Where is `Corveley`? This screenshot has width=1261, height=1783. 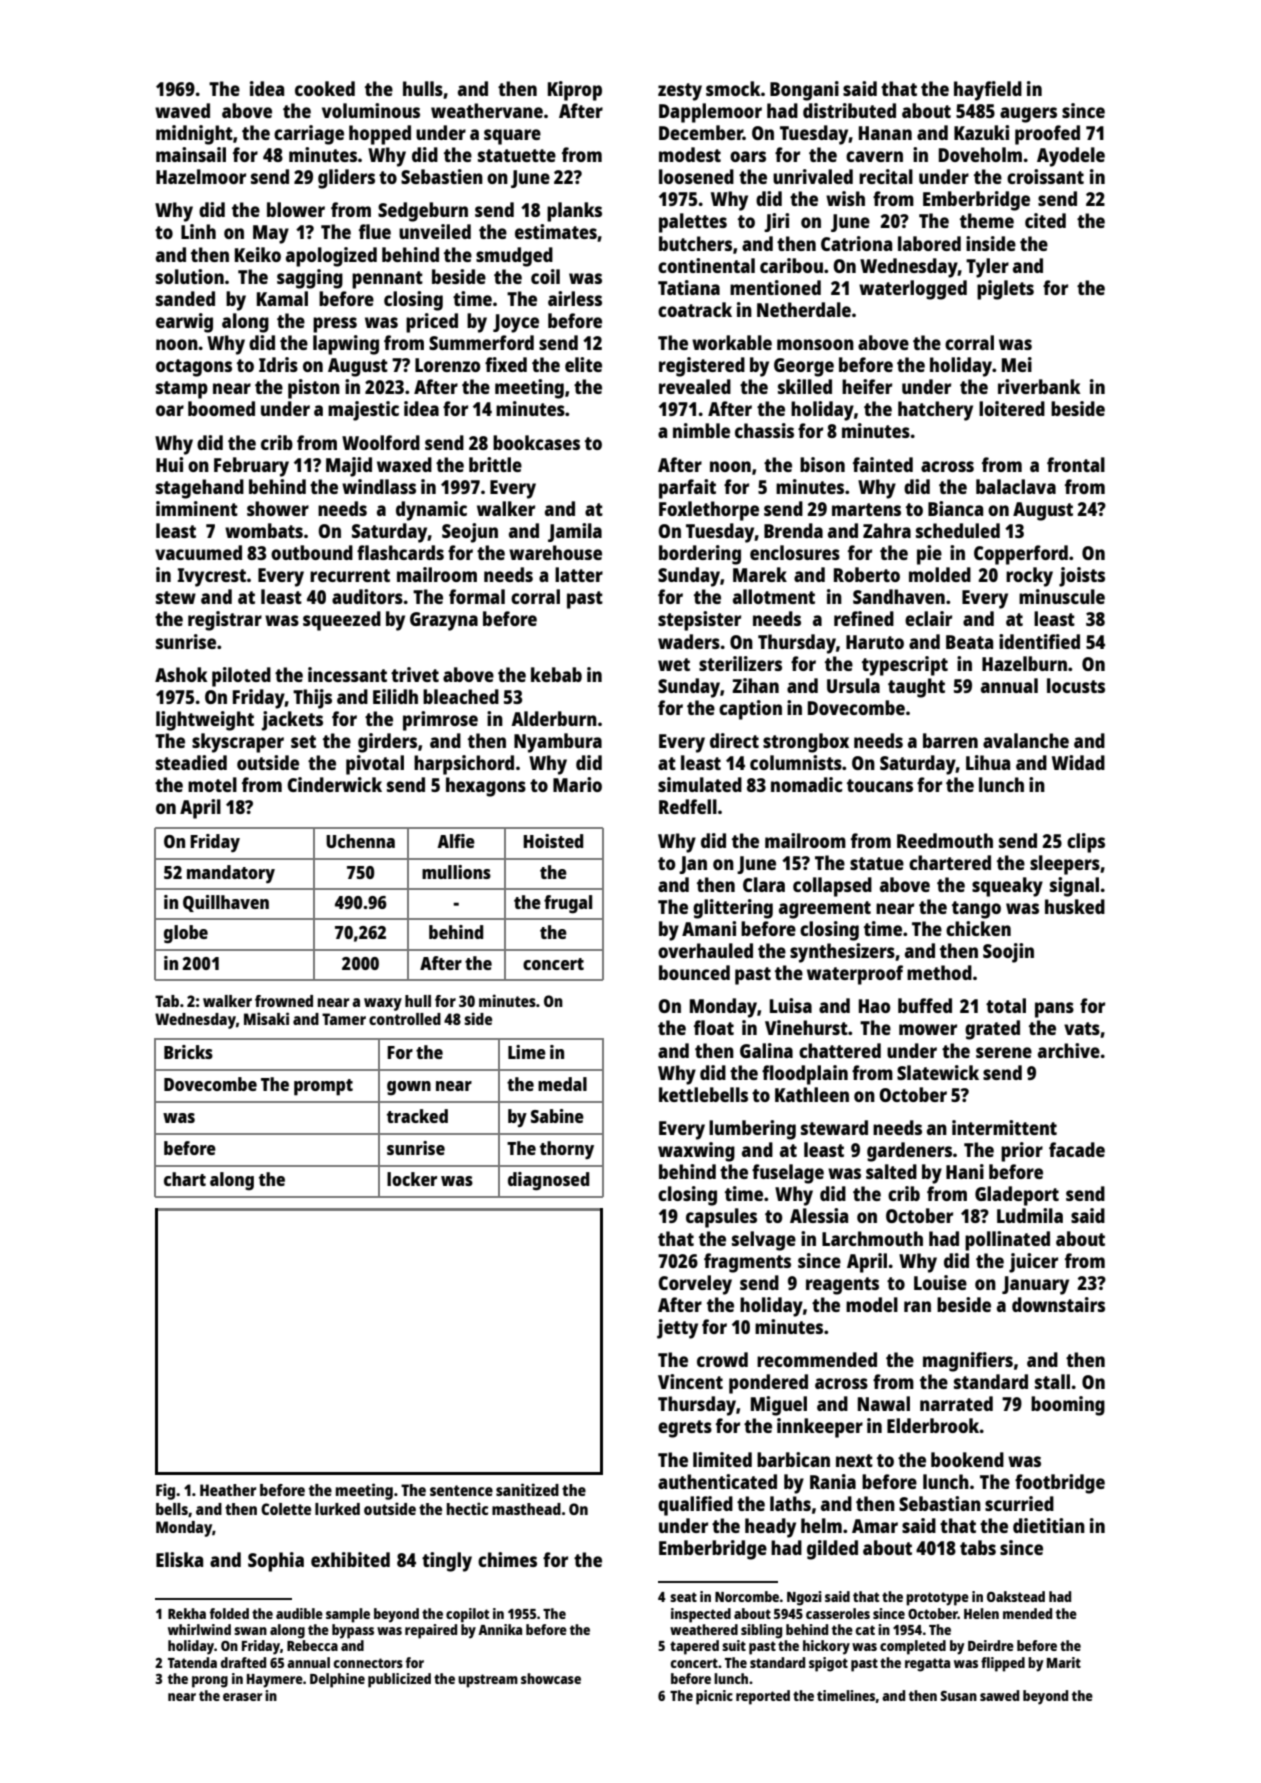
Corveley is located at coordinates (695, 1285).
